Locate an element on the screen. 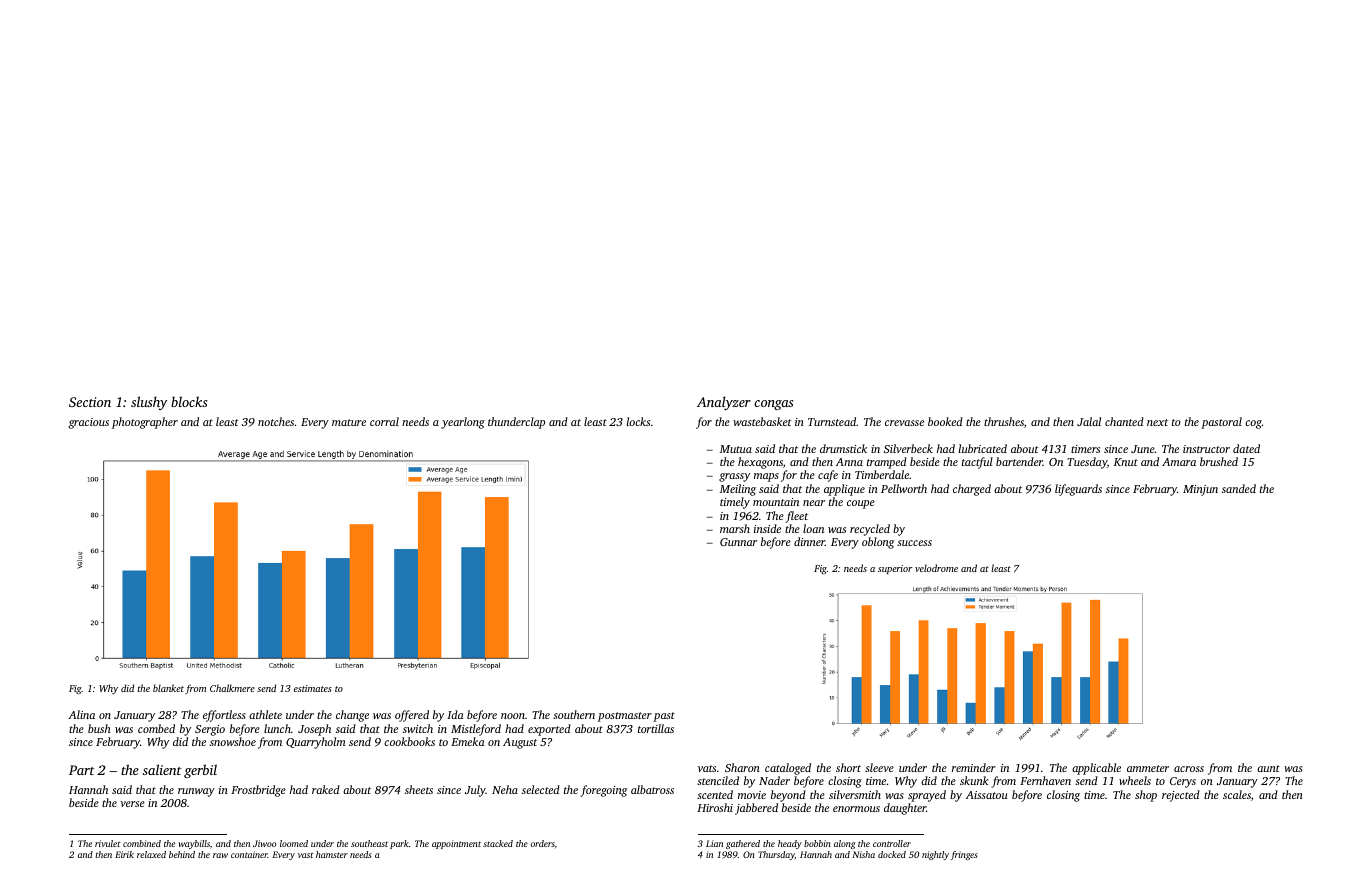 The width and height of the screenshot is (1372, 887). superior is located at coordinates (895, 569).
